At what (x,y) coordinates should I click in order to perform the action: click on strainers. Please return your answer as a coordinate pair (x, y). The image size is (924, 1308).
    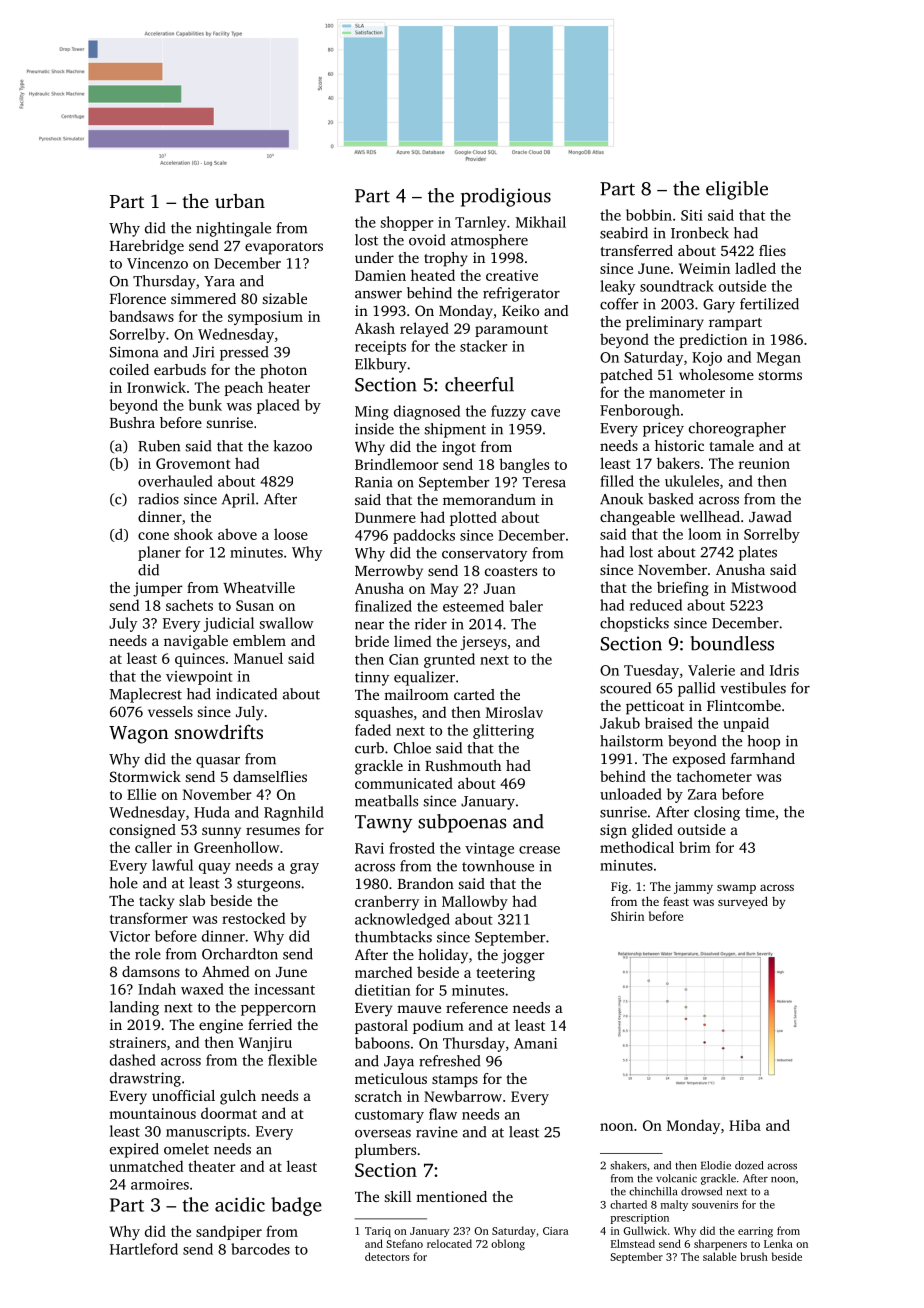
    Looking at the image, I should click on (138, 1042).
